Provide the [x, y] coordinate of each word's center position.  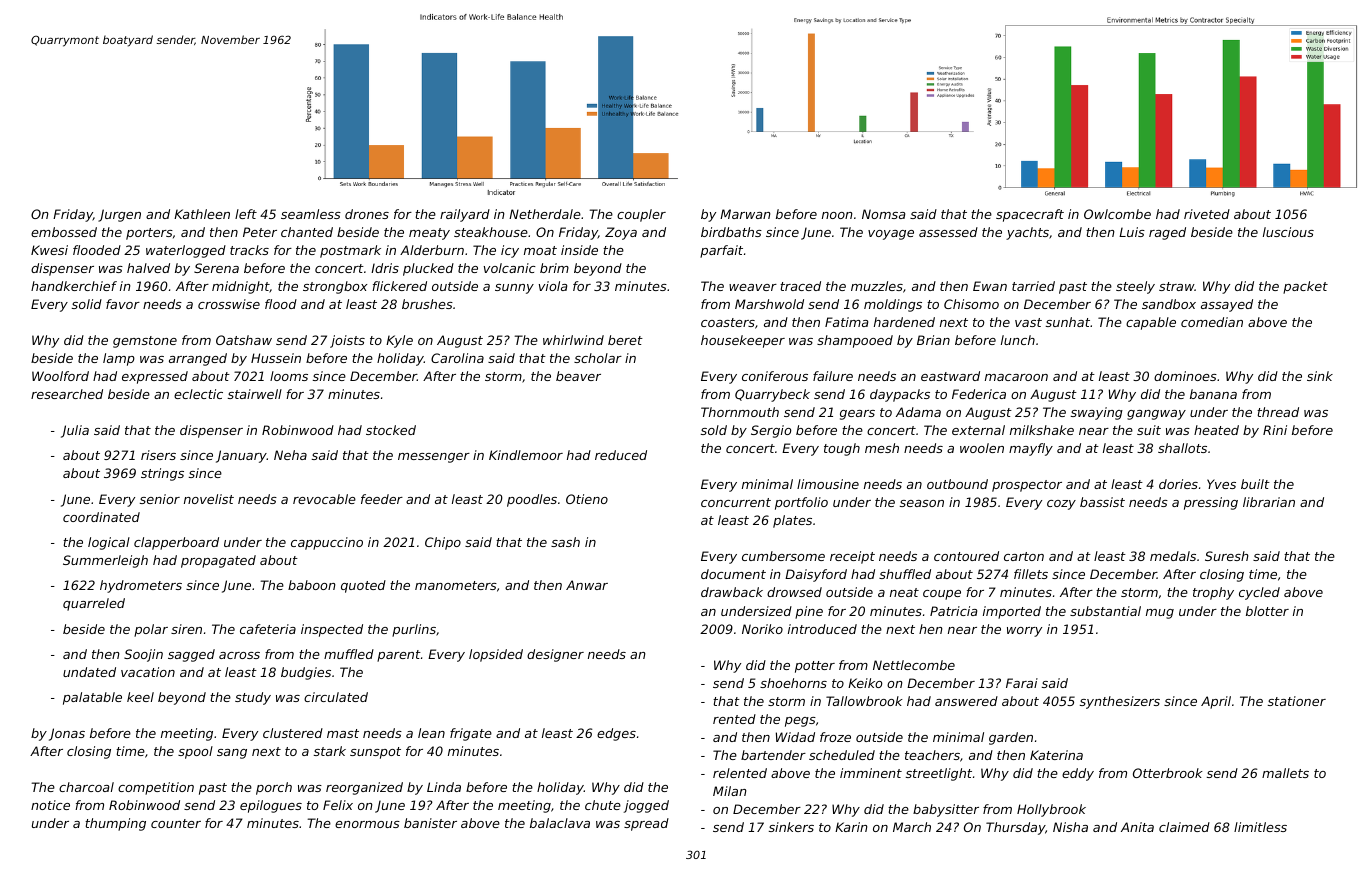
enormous [367, 824]
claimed [1184, 827]
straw [1177, 286]
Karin [851, 827]
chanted [307, 232]
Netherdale [545, 214]
